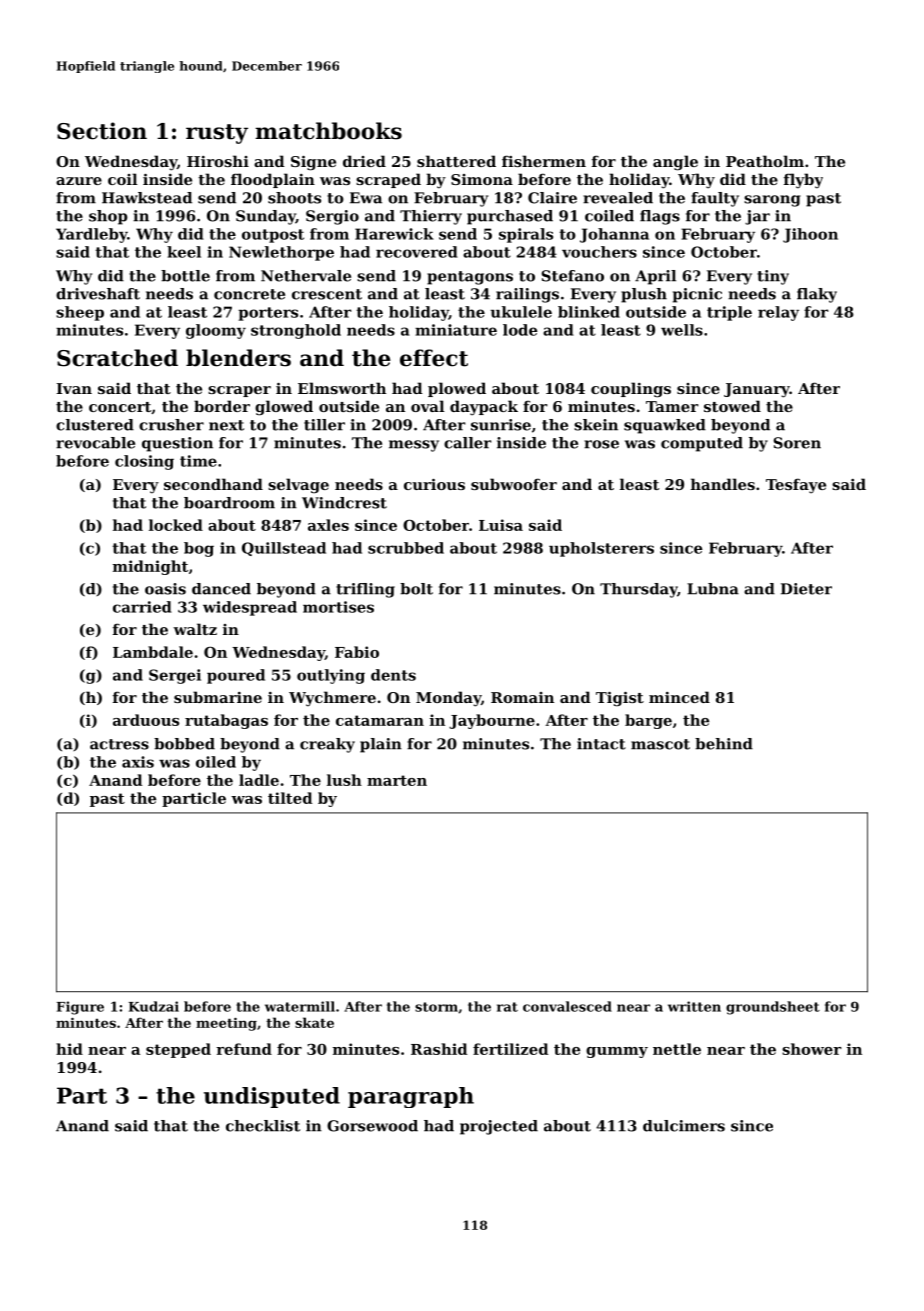  What do you see at coordinates (263, 1126) in the image?
I see `checklist` at bounding box center [263, 1126].
